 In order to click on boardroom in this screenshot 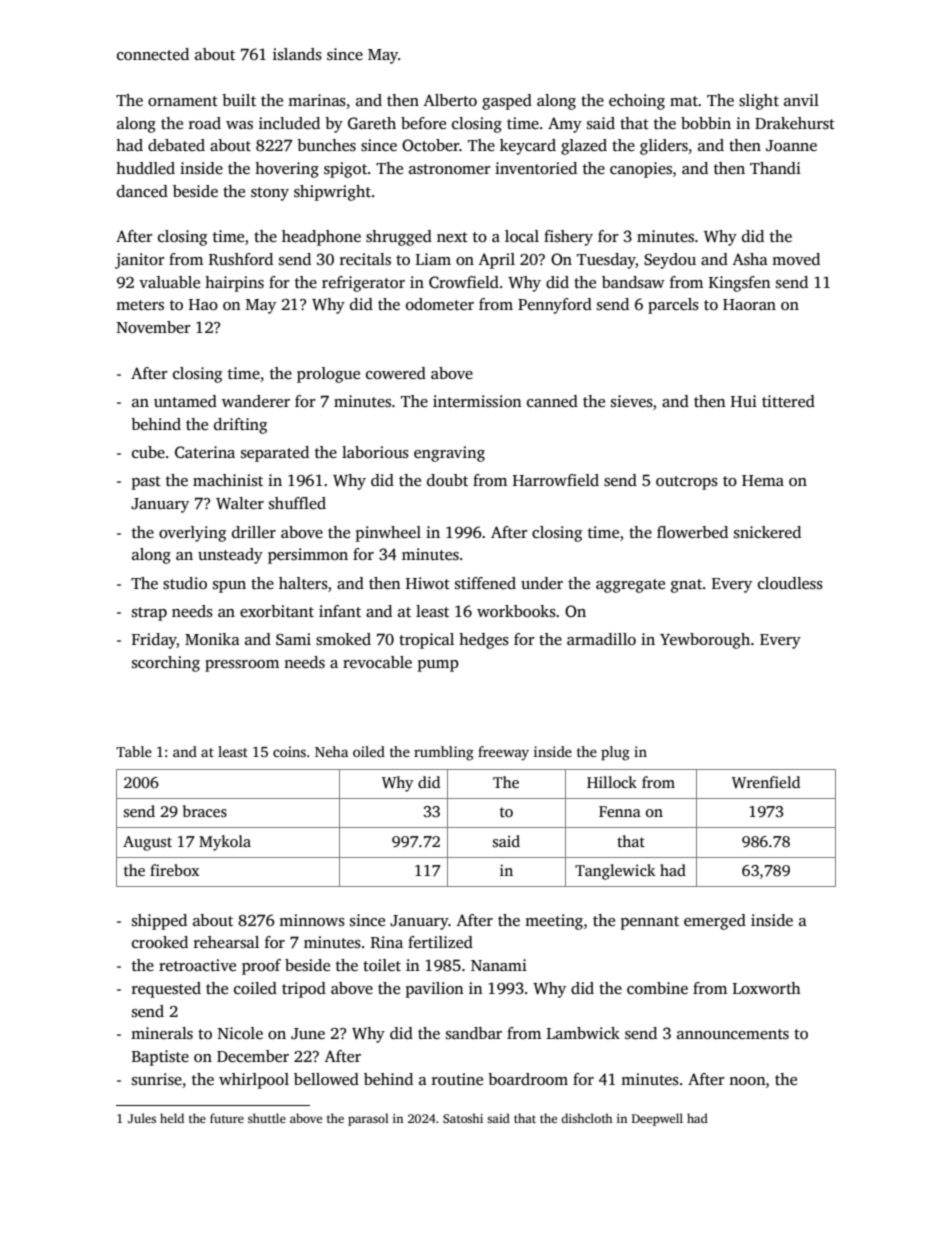, I will do `click(528, 1079)`.
